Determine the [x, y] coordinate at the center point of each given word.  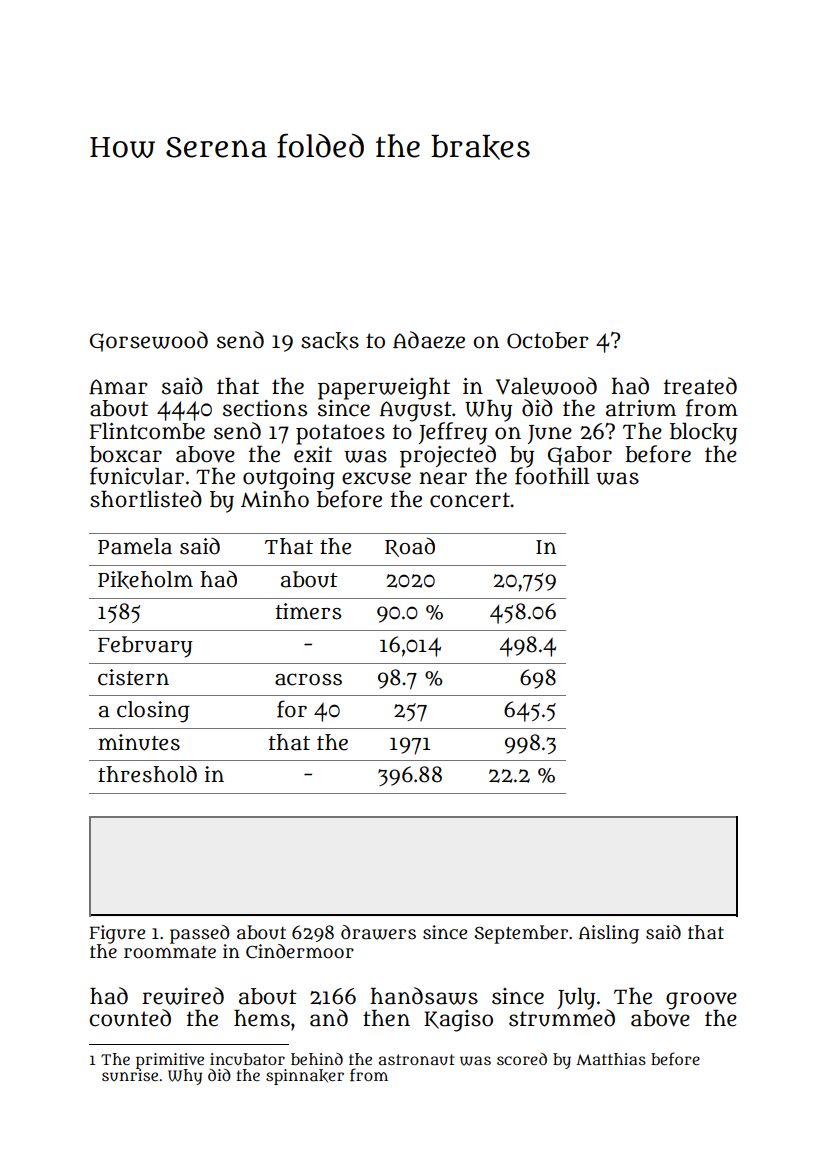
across [308, 679]
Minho [275, 499]
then [386, 1018]
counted [130, 1018]
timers [308, 611]
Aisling [609, 934]
